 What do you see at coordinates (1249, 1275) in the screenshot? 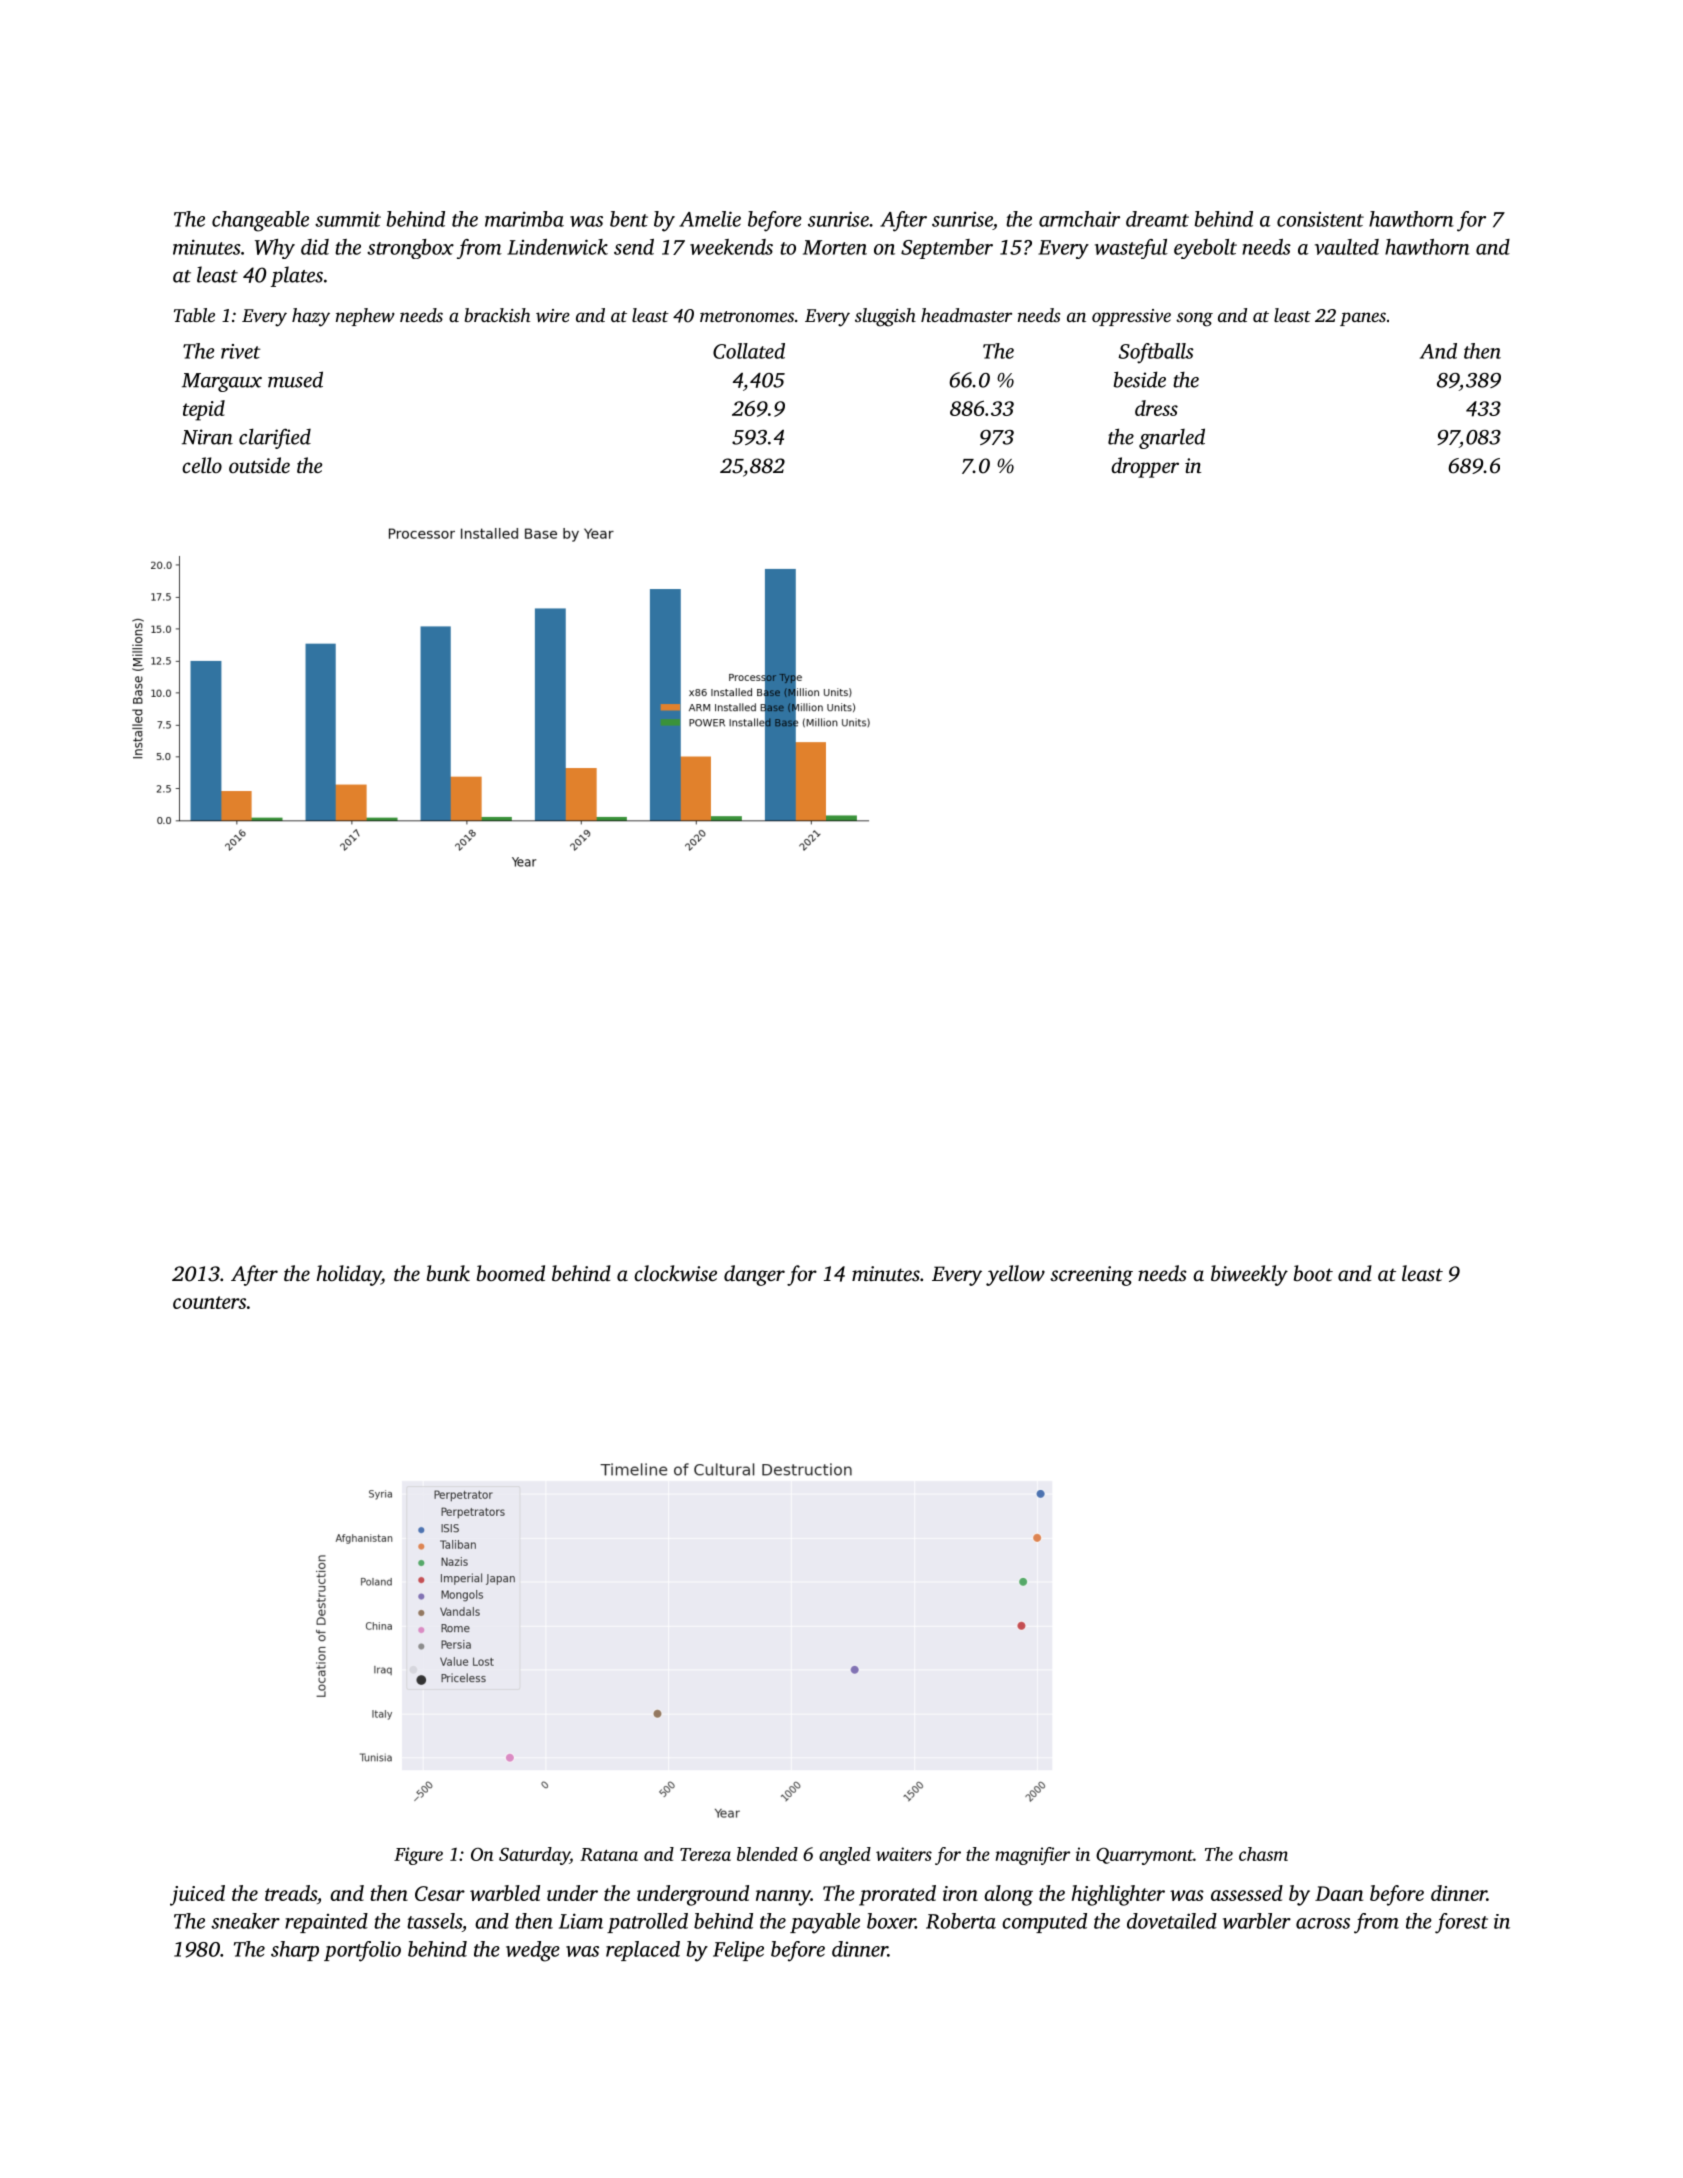
I see `biweekly` at bounding box center [1249, 1275].
